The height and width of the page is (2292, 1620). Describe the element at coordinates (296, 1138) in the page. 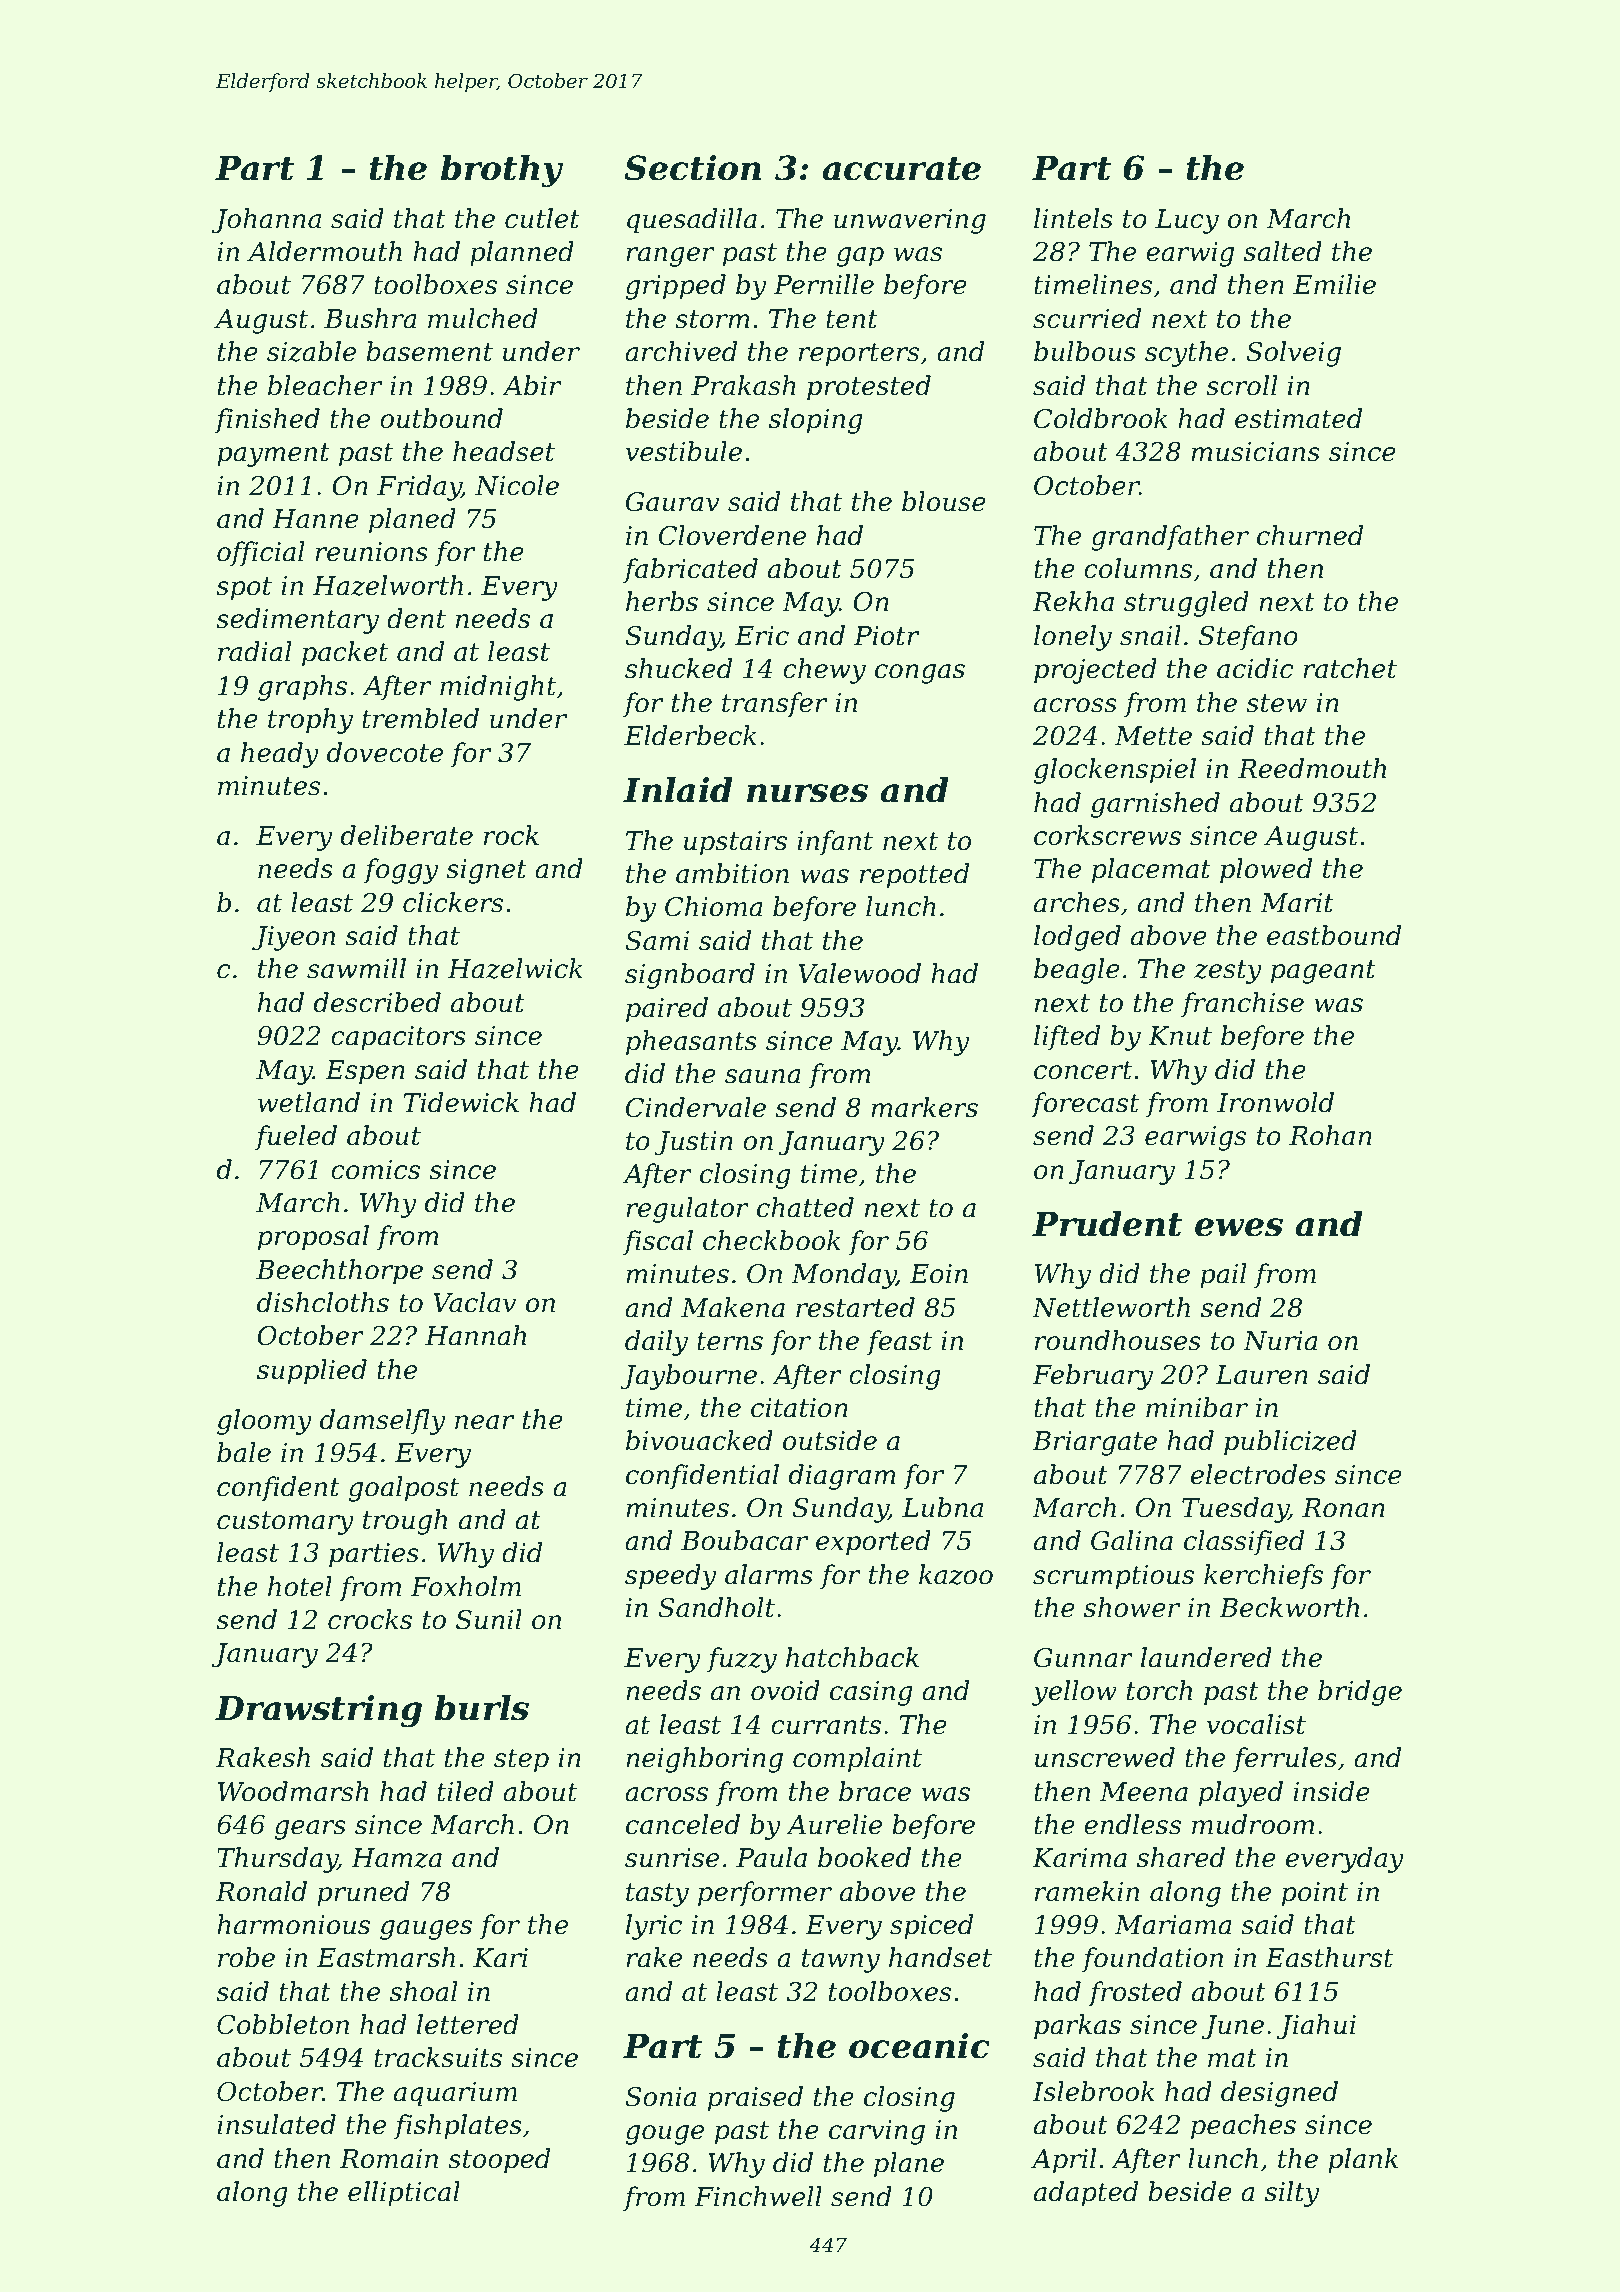

I see `fueled` at that location.
